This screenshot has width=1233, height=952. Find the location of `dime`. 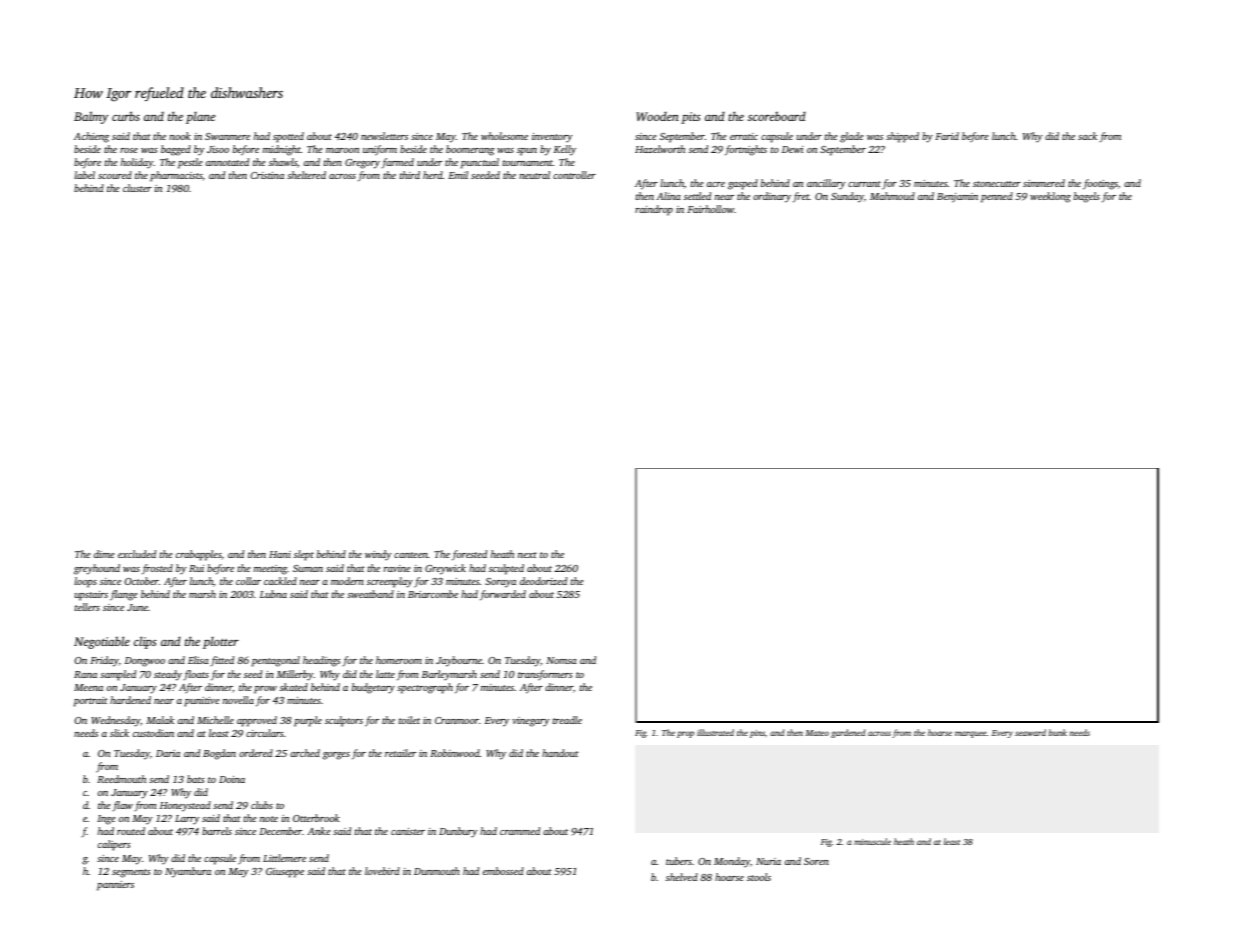

dime is located at coordinates (104, 554).
